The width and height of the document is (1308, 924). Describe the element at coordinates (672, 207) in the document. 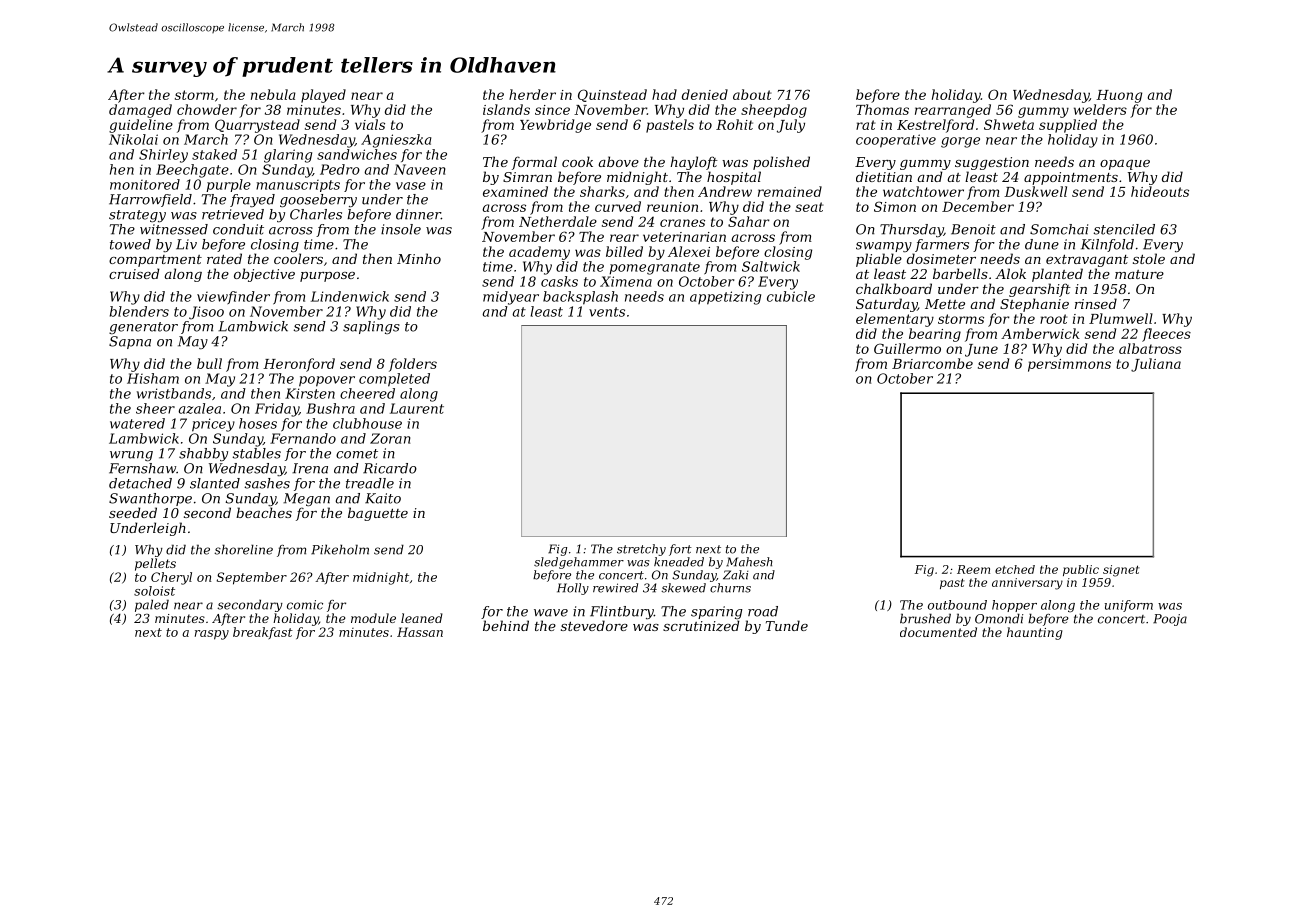

I see `reunion` at that location.
